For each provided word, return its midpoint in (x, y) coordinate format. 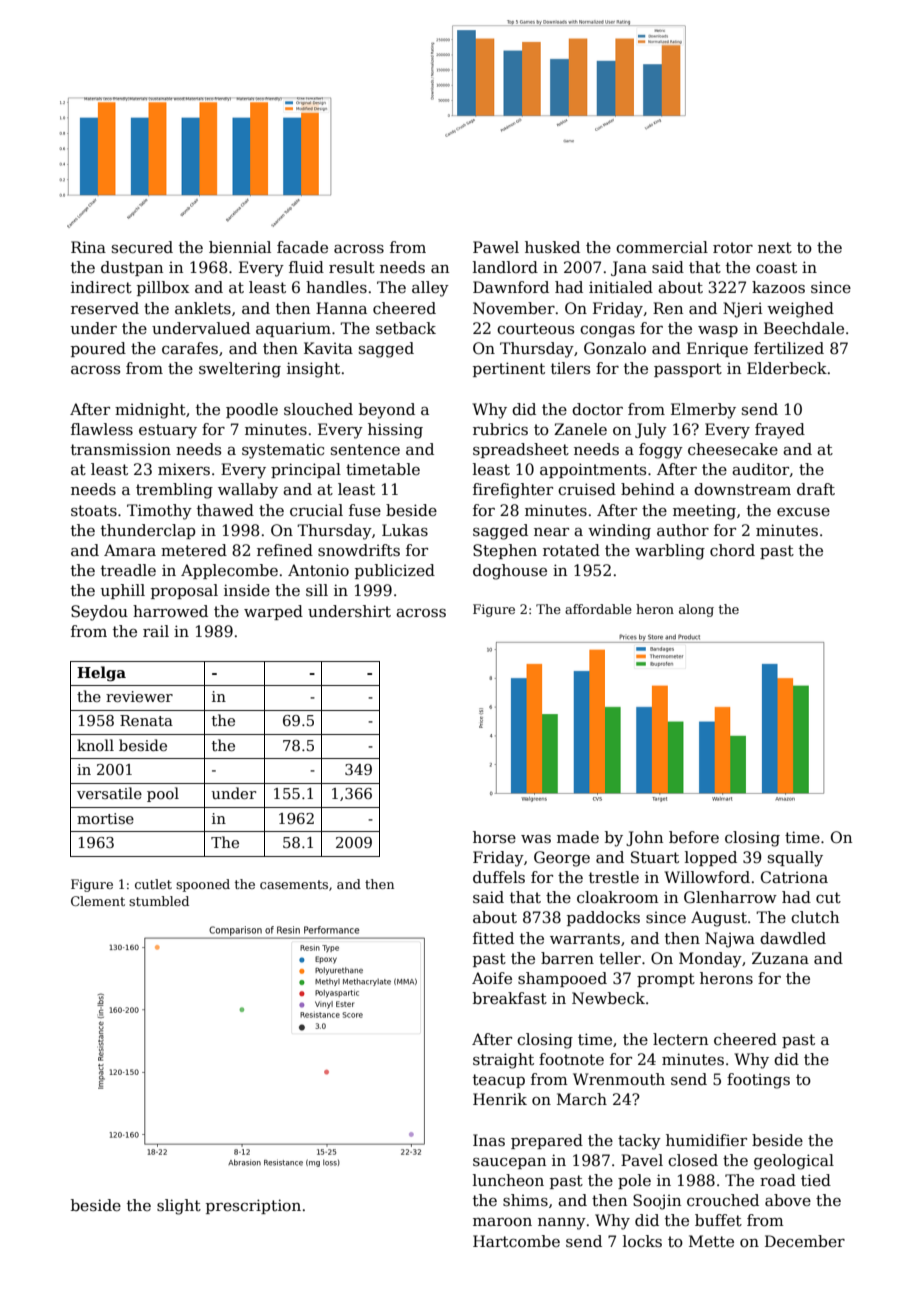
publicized (395, 571)
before (694, 837)
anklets (203, 308)
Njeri (743, 310)
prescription (253, 1206)
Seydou (99, 613)
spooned (203, 885)
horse (494, 837)
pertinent (509, 369)
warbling (670, 552)
